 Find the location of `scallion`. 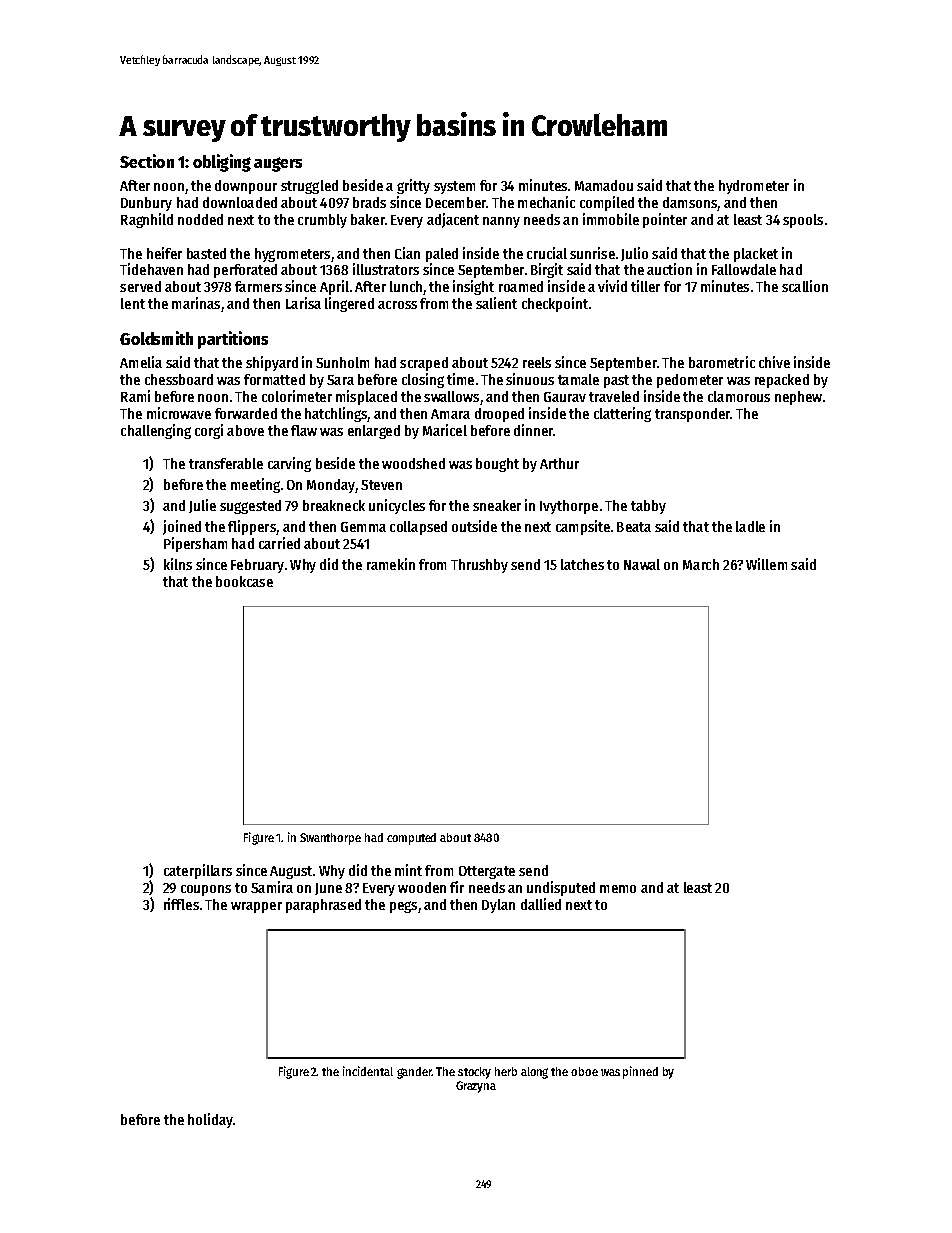

scallion is located at coordinates (805, 286).
